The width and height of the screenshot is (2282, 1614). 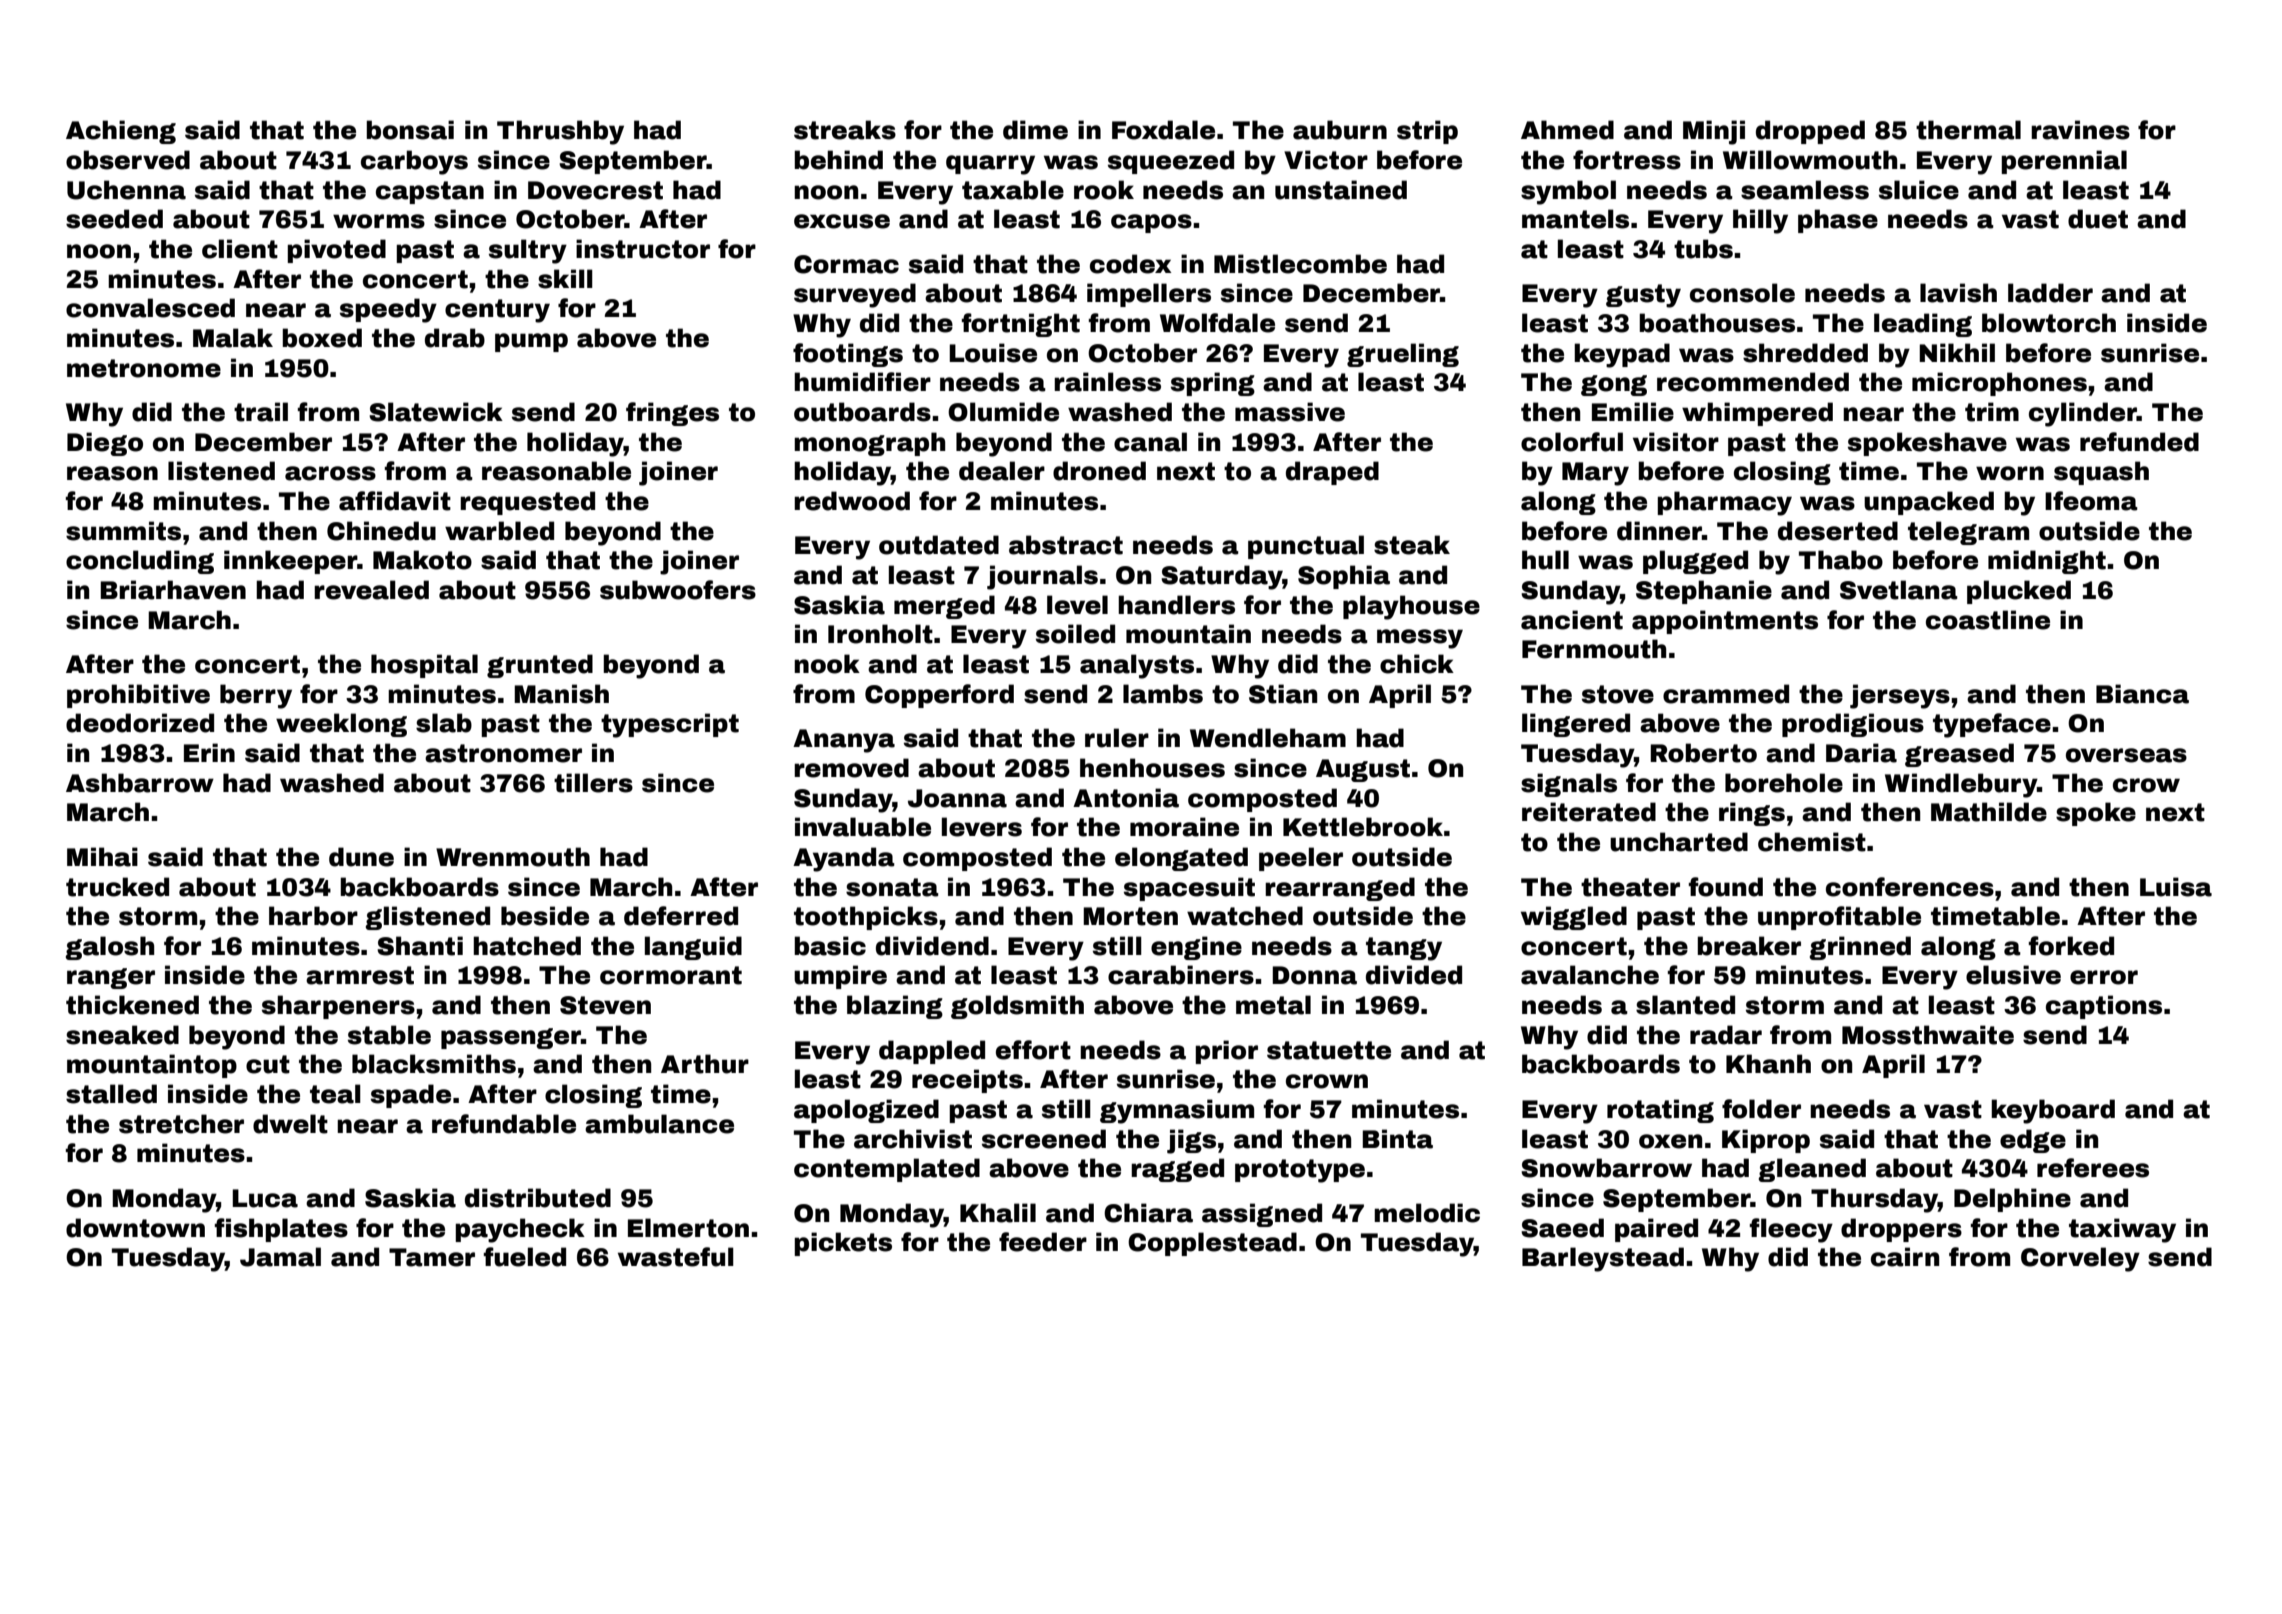 What do you see at coordinates (1643, 296) in the screenshot?
I see `gusty` at bounding box center [1643, 296].
